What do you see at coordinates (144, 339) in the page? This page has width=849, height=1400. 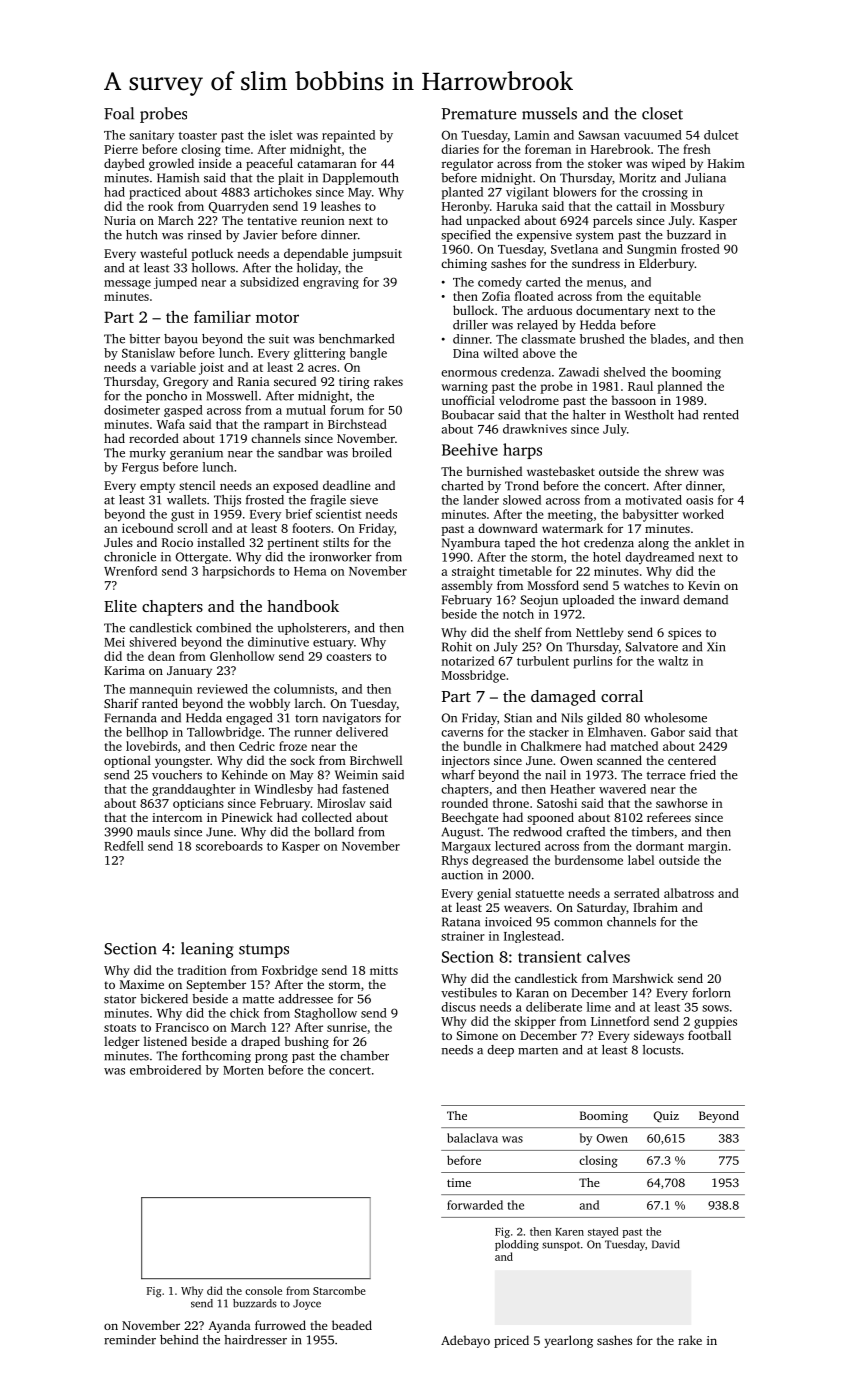 I see `bitter` at bounding box center [144, 339].
